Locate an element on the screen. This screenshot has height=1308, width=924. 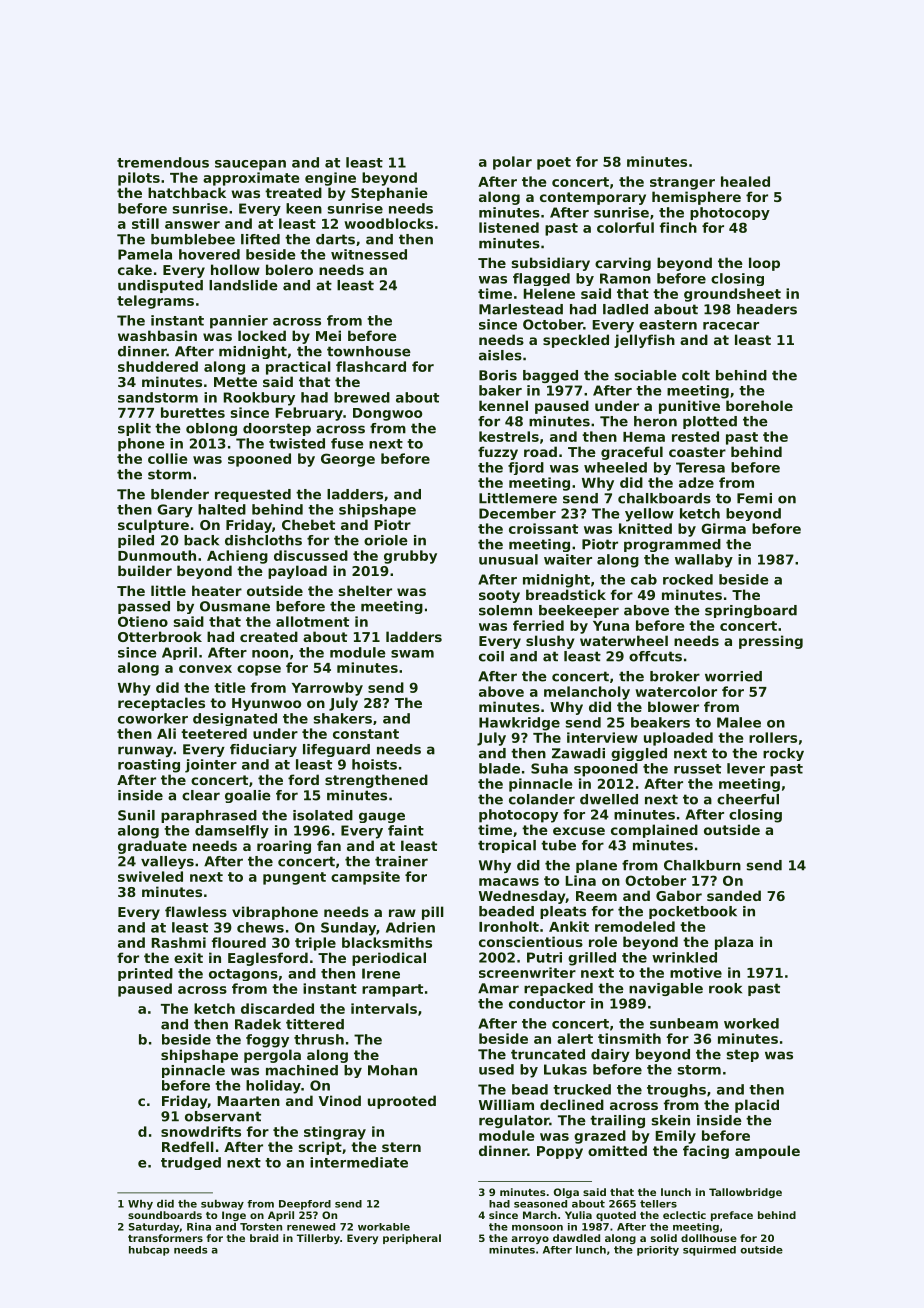
peripheral is located at coordinates (412, 1239).
